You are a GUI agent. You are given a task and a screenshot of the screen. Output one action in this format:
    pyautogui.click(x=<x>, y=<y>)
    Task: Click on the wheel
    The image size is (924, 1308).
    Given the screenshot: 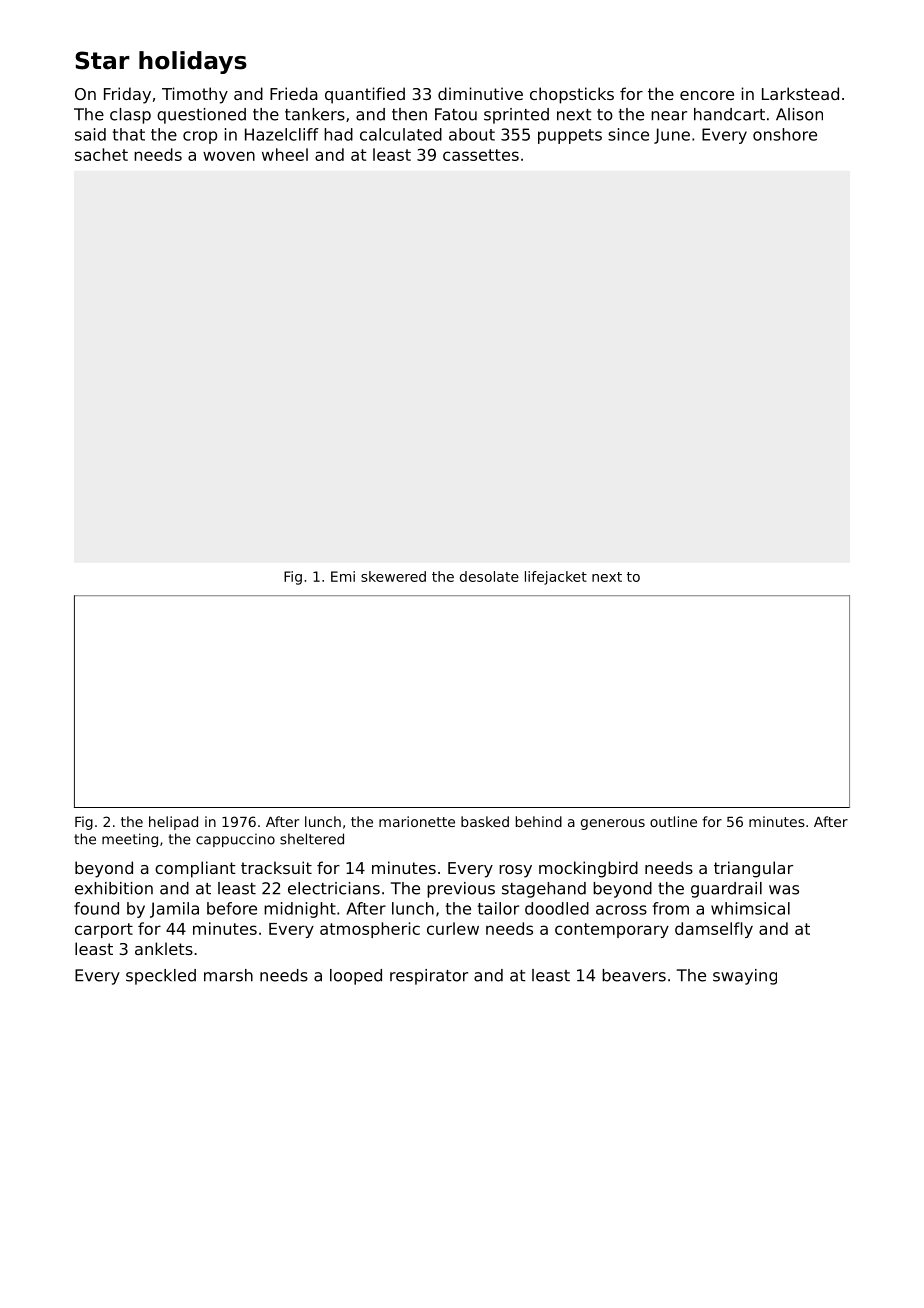 What is the action you would take?
    pyautogui.click(x=285, y=154)
